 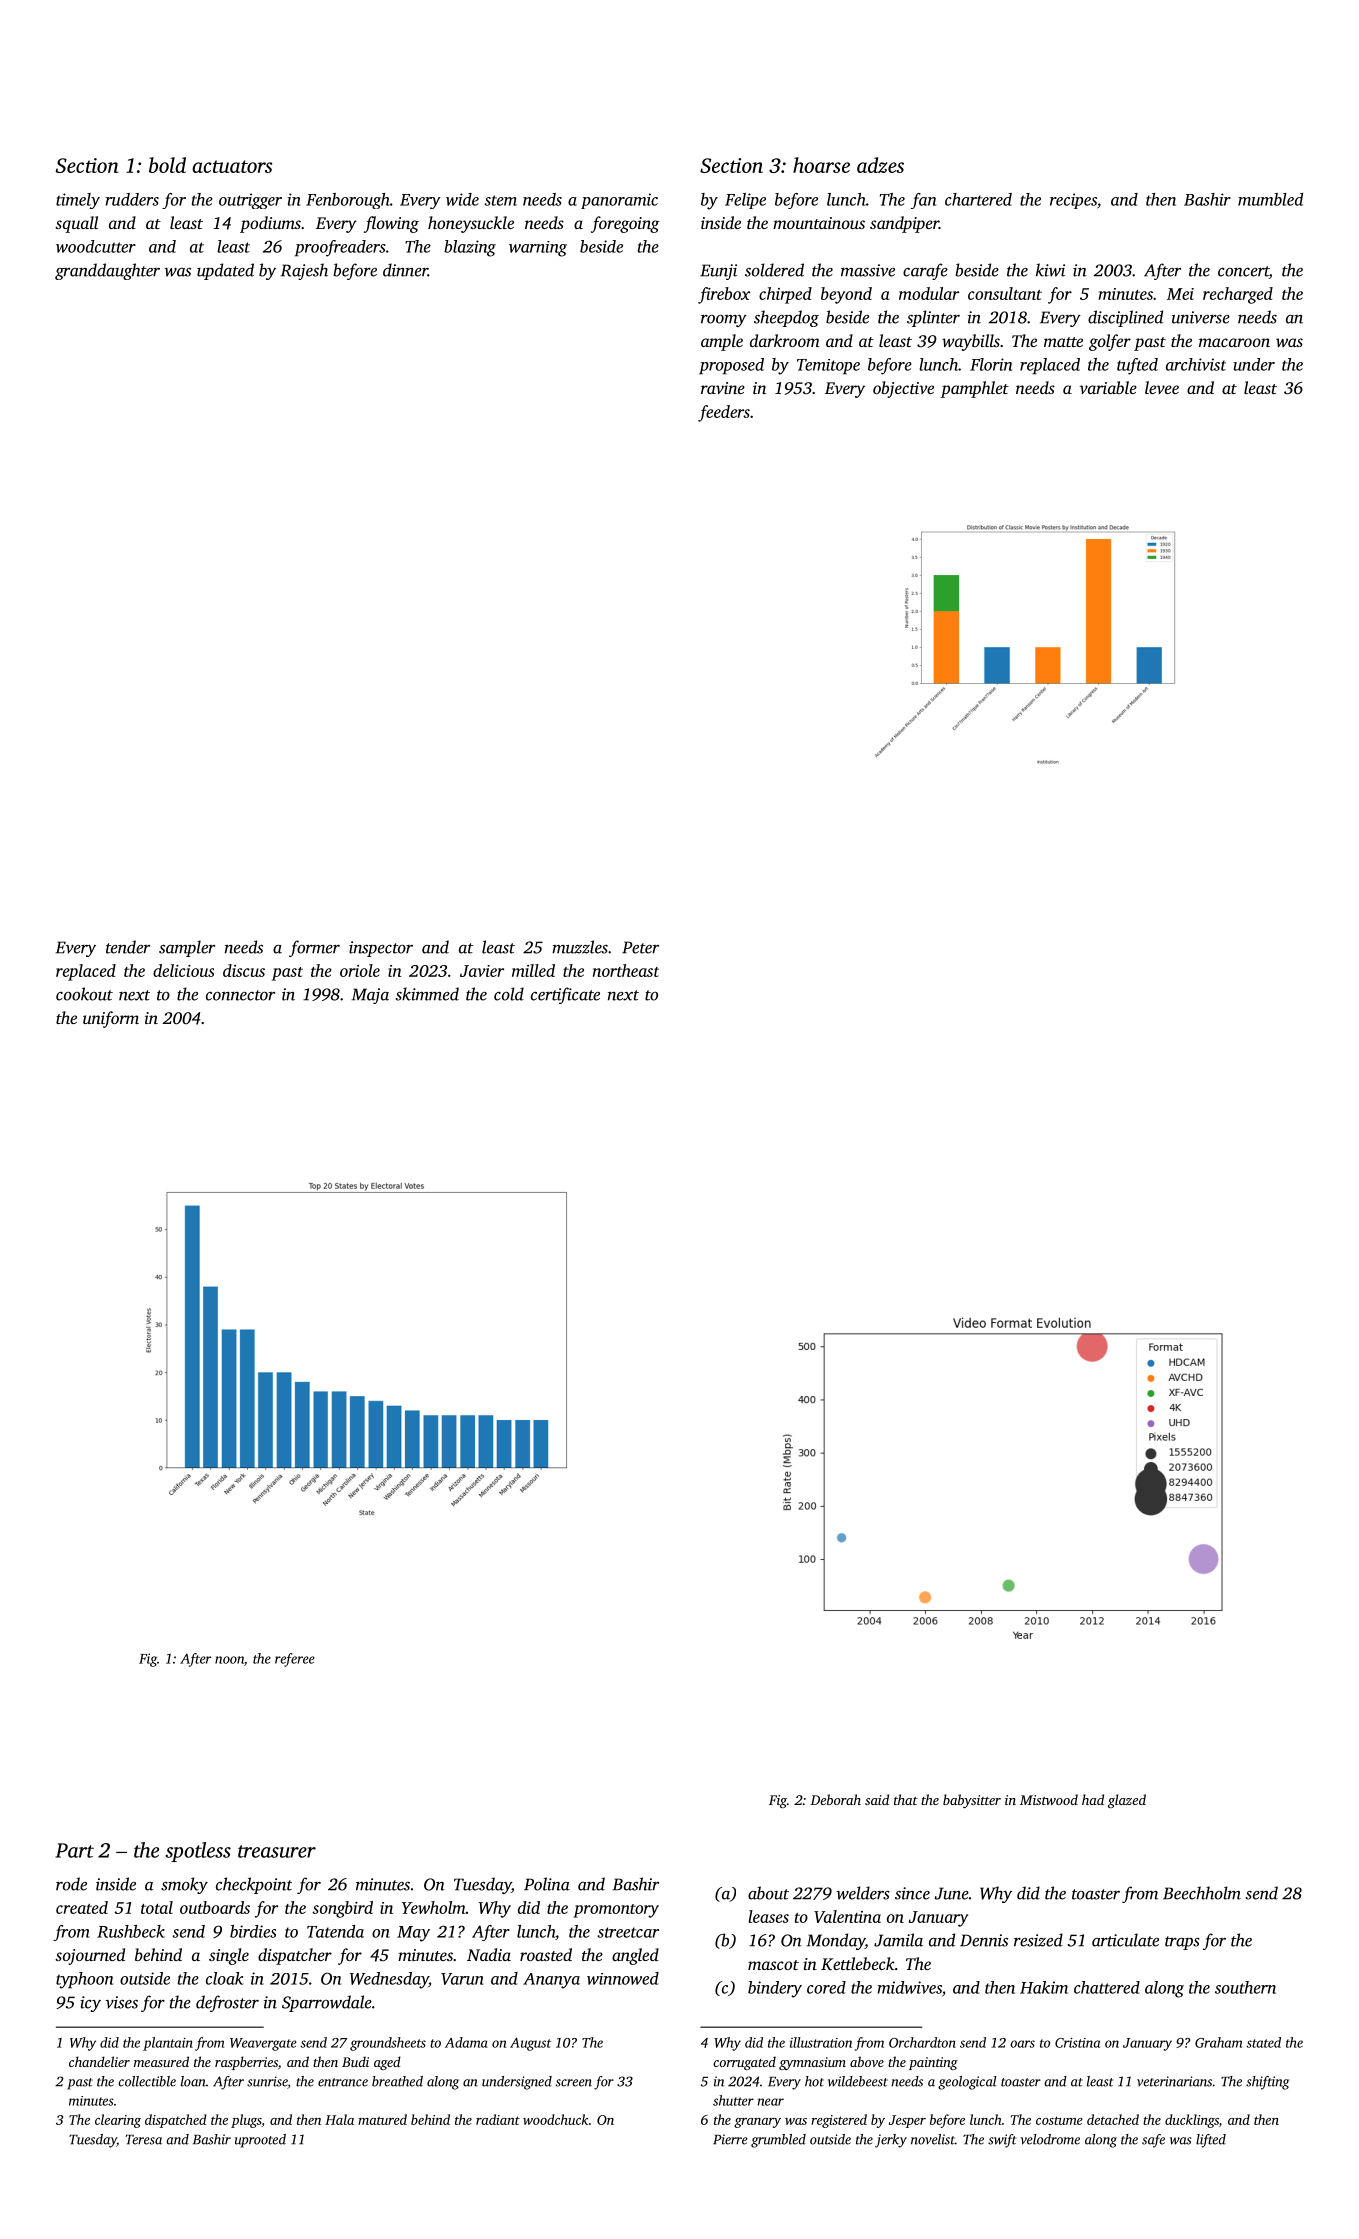 What do you see at coordinates (1270, 199) in the screenshot?
I see `mumbled` at bounding box center [1270, 199].
